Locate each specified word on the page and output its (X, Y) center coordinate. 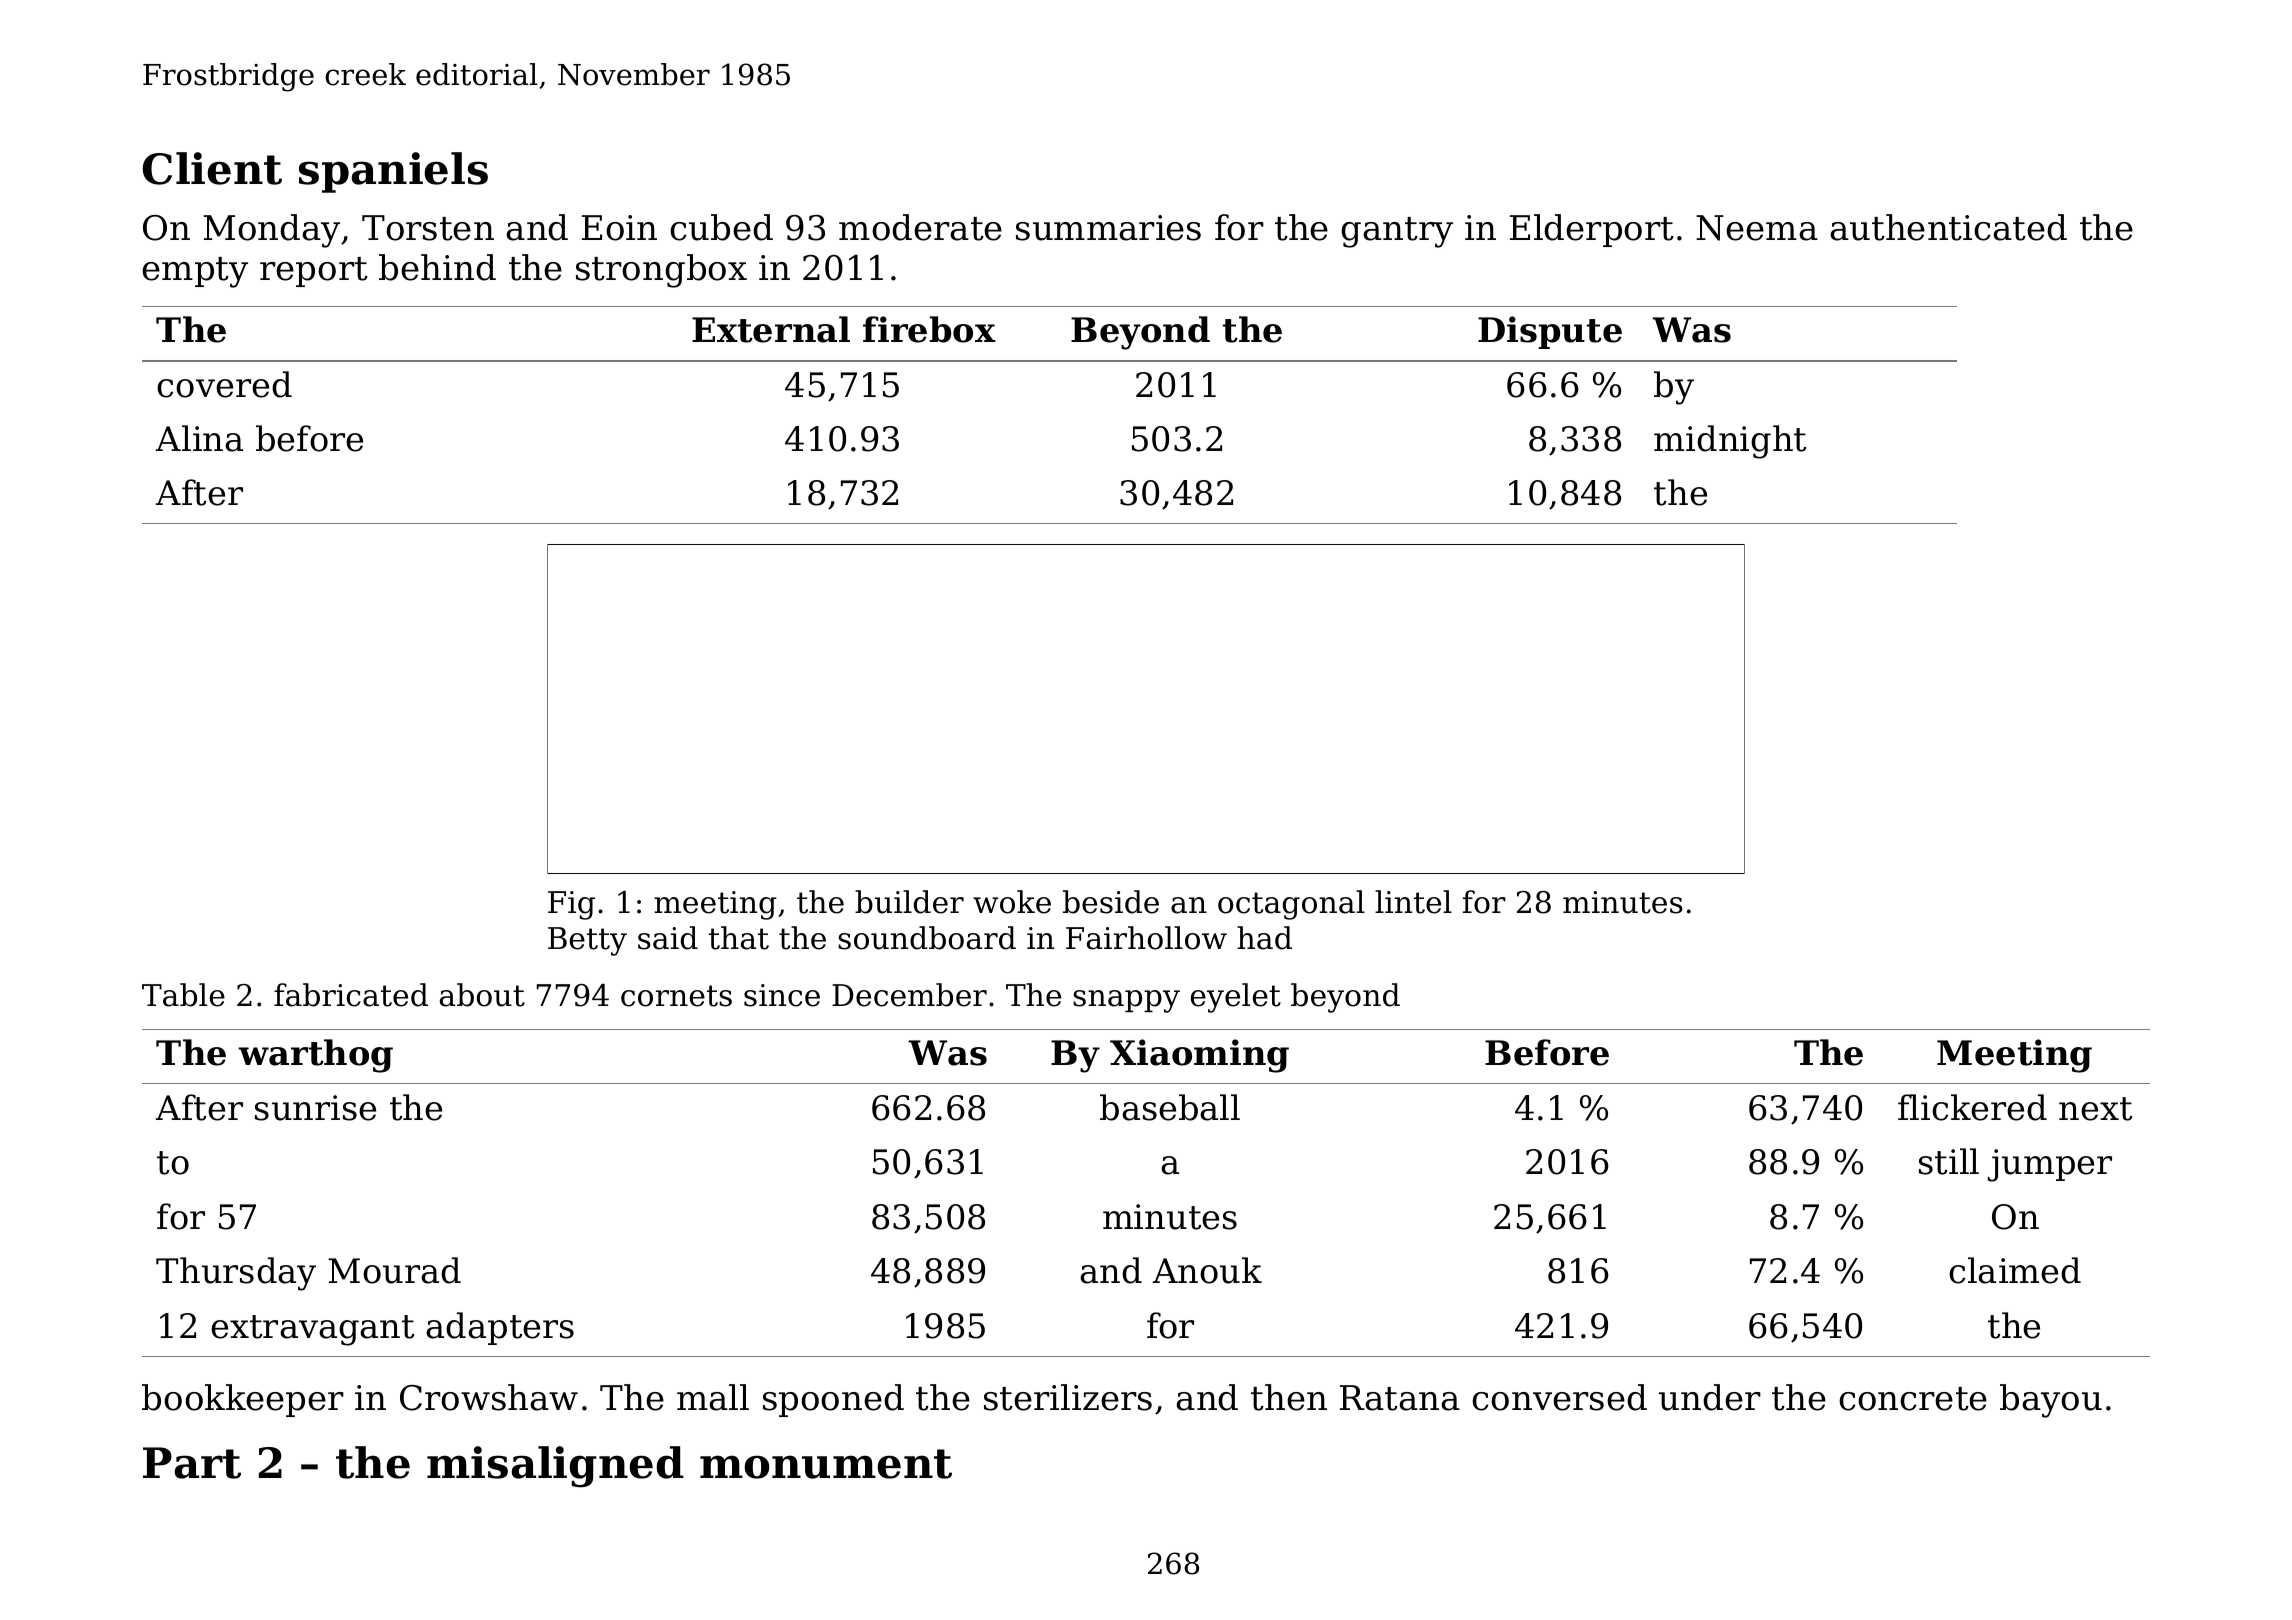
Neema (1757, 228)
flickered (1972, 1107)
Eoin (619, 228)
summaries (1108, 228)
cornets (676, 996)
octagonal (1291, 905)
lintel (1413, 902)
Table (183, 995)
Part (192, 1463)
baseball (1170, 1107)
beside (1111, 902)
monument (826, 1464)
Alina (199, 438)
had (1264, 938)
